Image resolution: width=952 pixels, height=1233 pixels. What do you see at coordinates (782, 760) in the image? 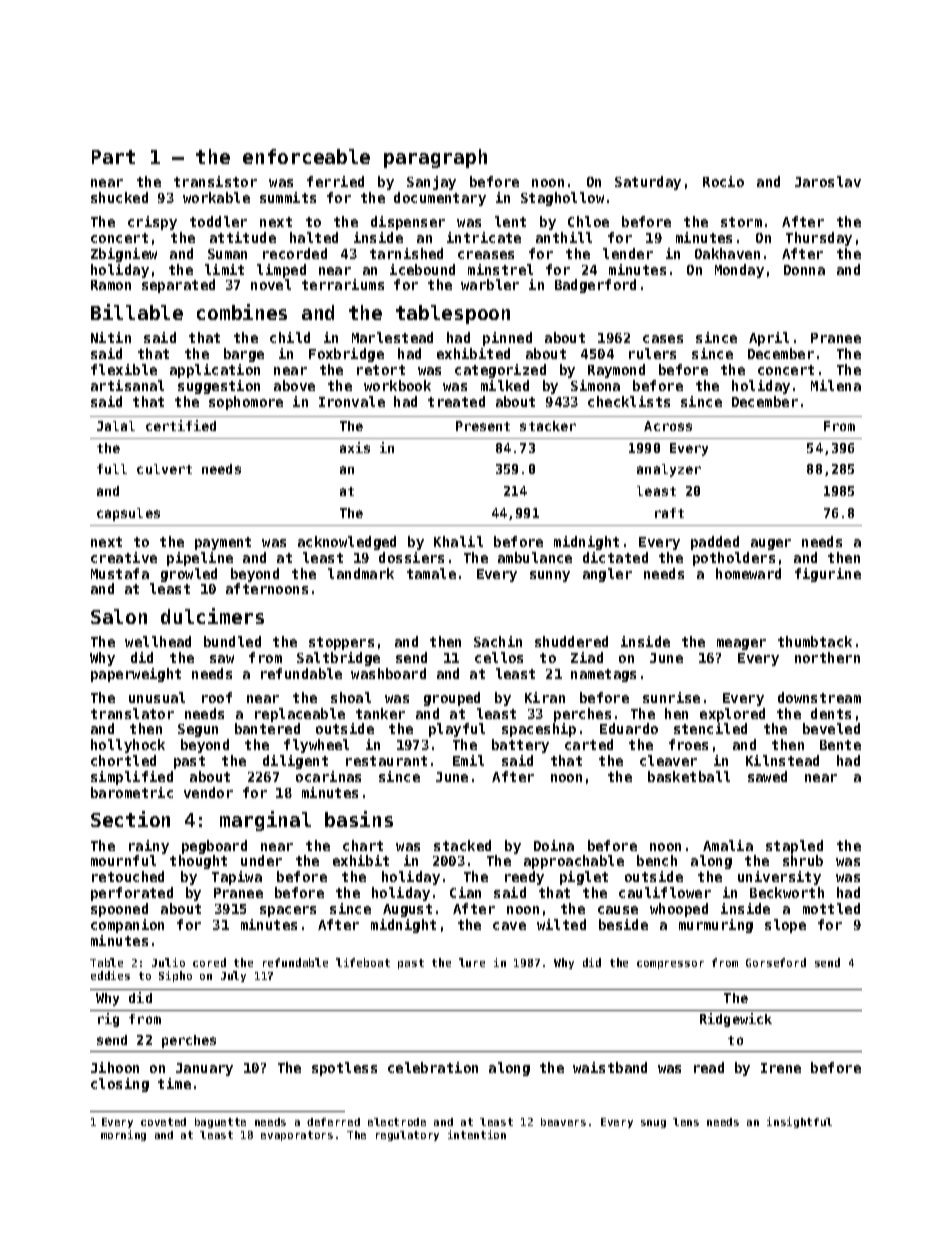
I see `Kilnstead` at bounding box center [782, 760].
